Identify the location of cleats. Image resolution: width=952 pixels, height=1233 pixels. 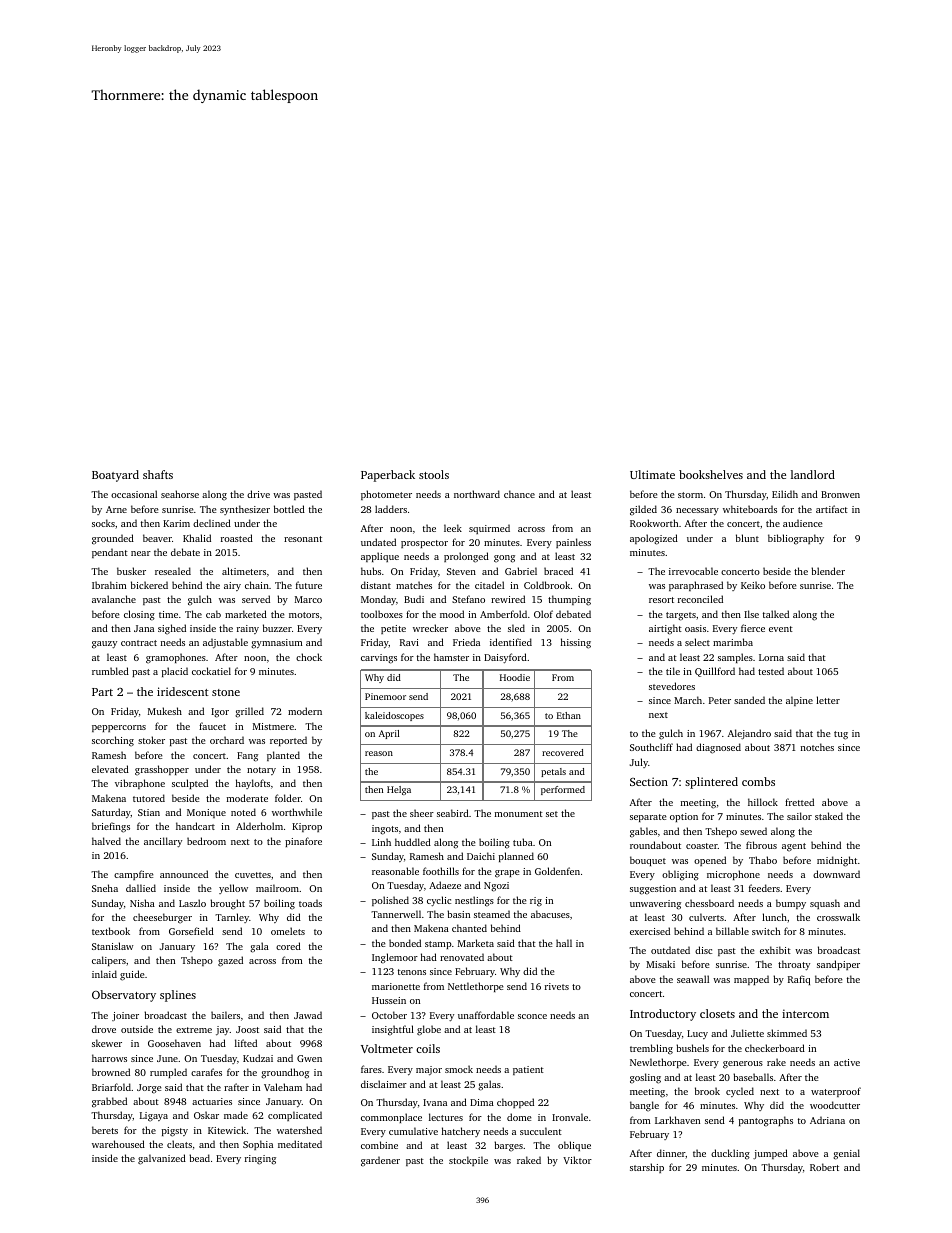
(179, 1144).
